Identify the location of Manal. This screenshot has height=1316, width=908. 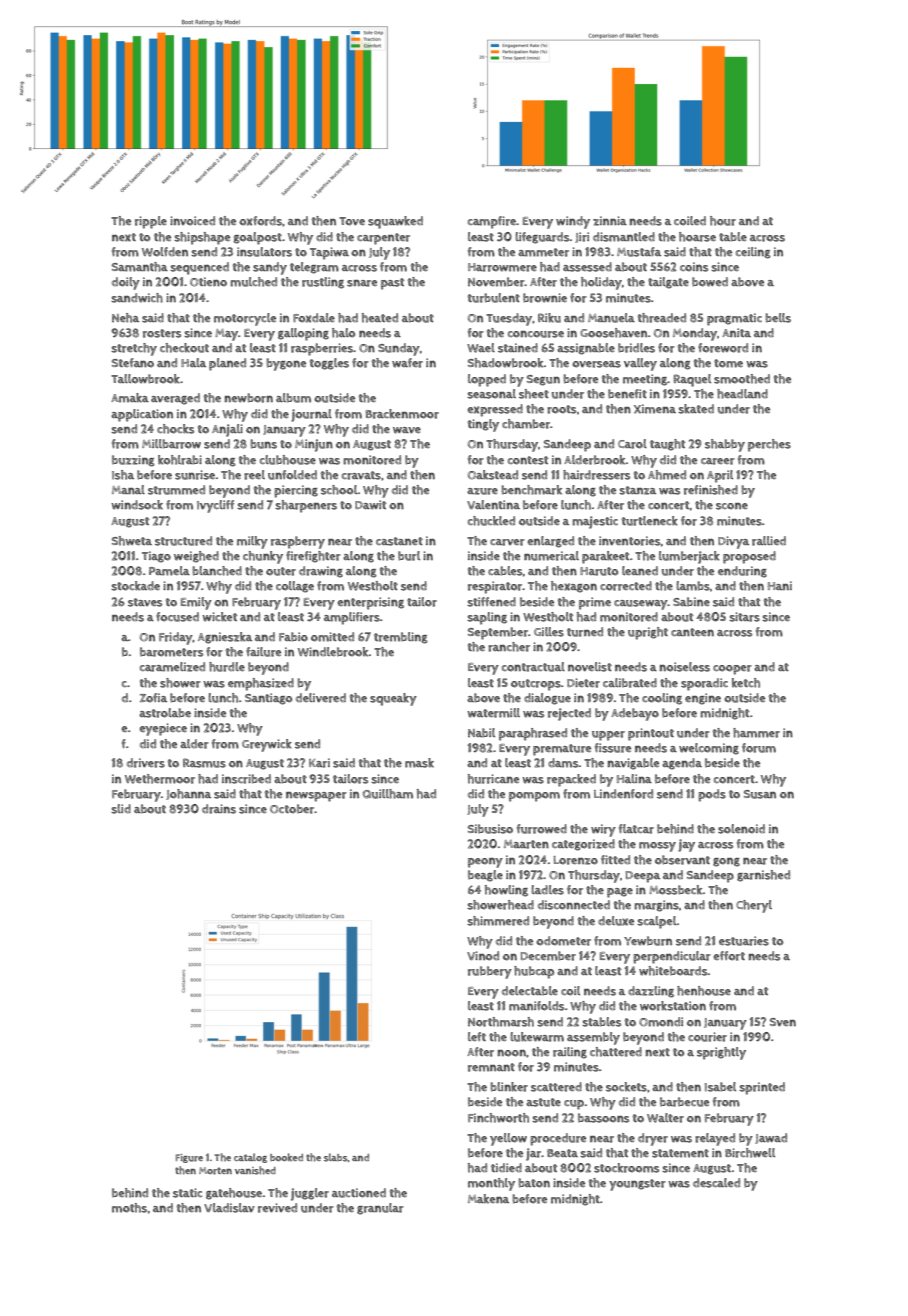
(128, 489).
